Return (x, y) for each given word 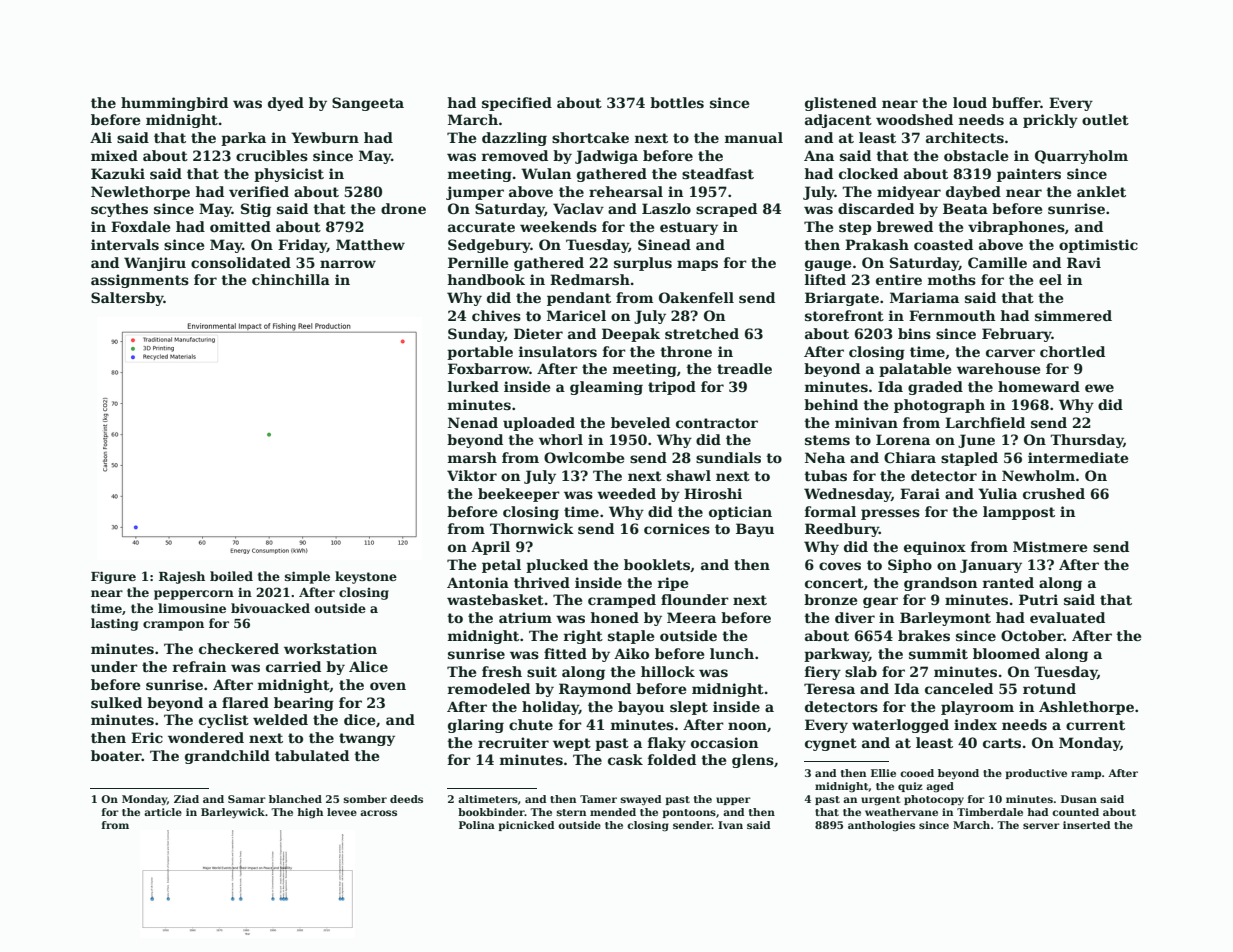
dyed (286, 104)
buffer (1016, 102)
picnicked (526, 826)
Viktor (472, 475)
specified (517, 104)
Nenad (473, 422)
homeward (1039, 386)
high (310, 813)
